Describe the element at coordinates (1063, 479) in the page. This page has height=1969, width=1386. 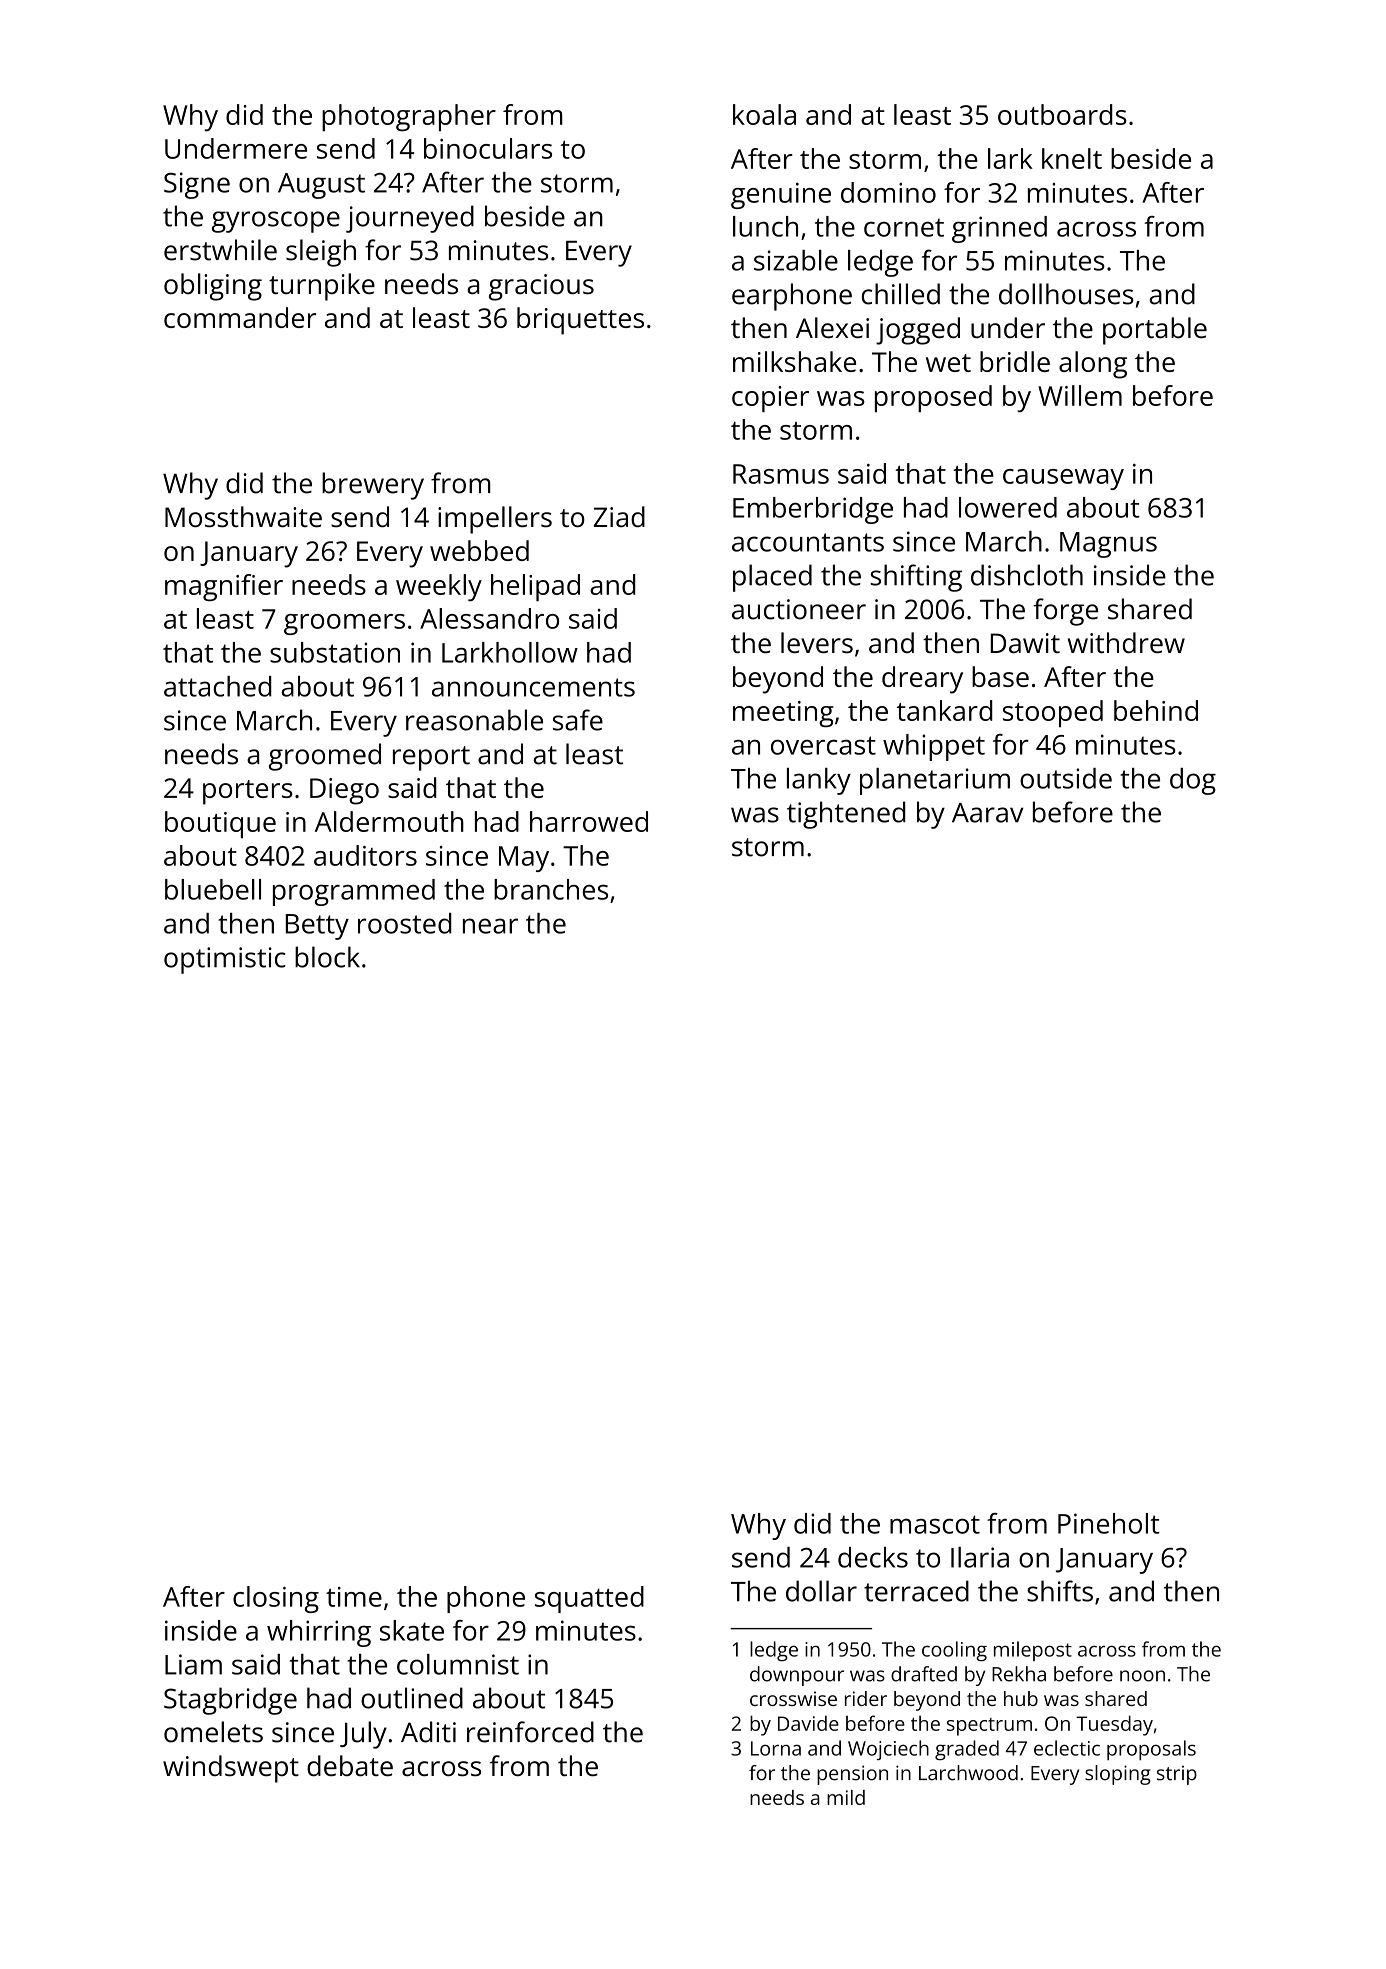
I see `causeway` at that location.
